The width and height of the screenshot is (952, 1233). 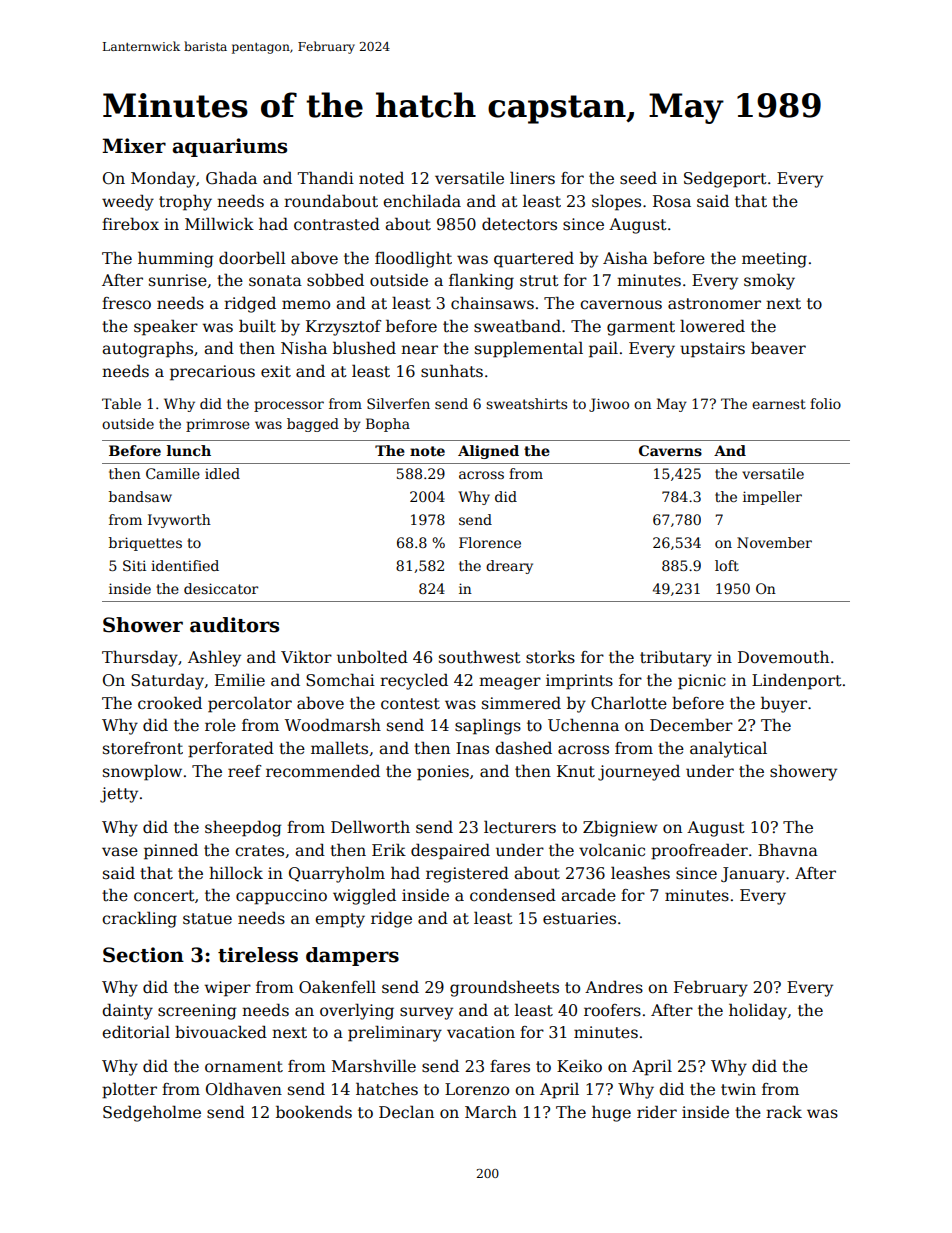 What do you see at coordinates (325, 178) in the screenshot?
I see `Thandi` at bounding box center [325, 178].
